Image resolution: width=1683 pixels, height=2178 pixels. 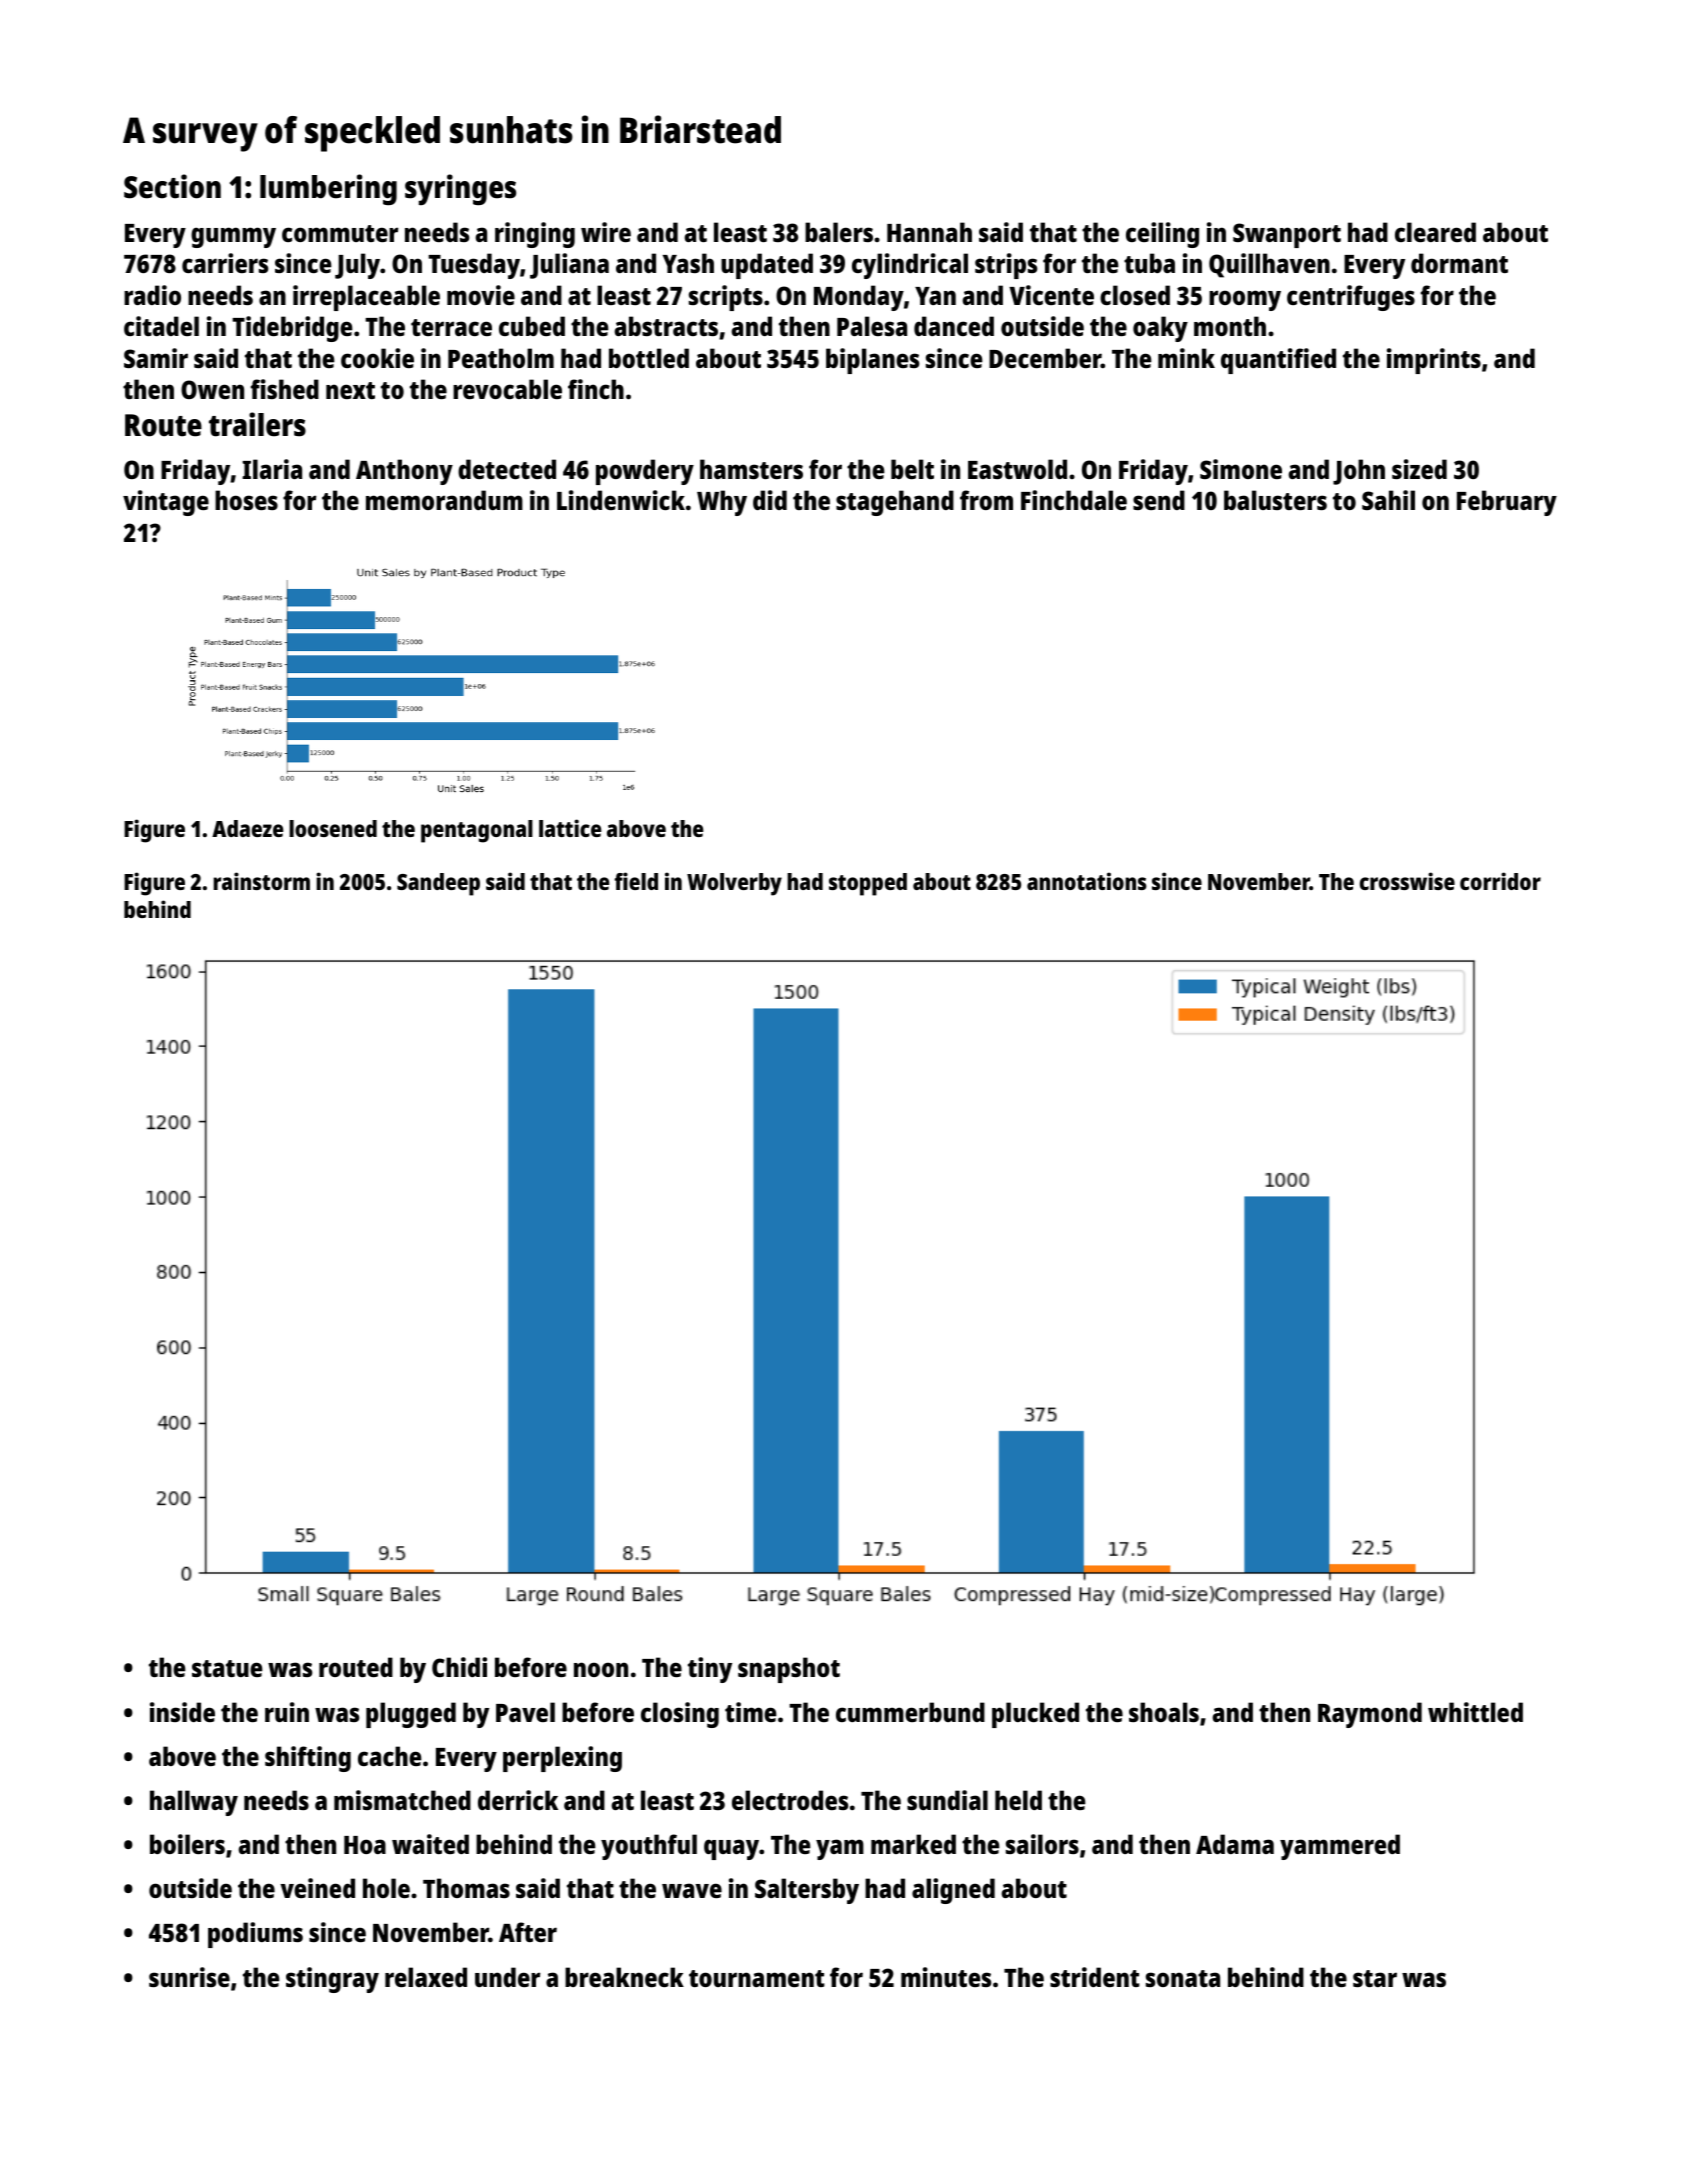 I want to click on annotations, so click(x=1087, y=881).
